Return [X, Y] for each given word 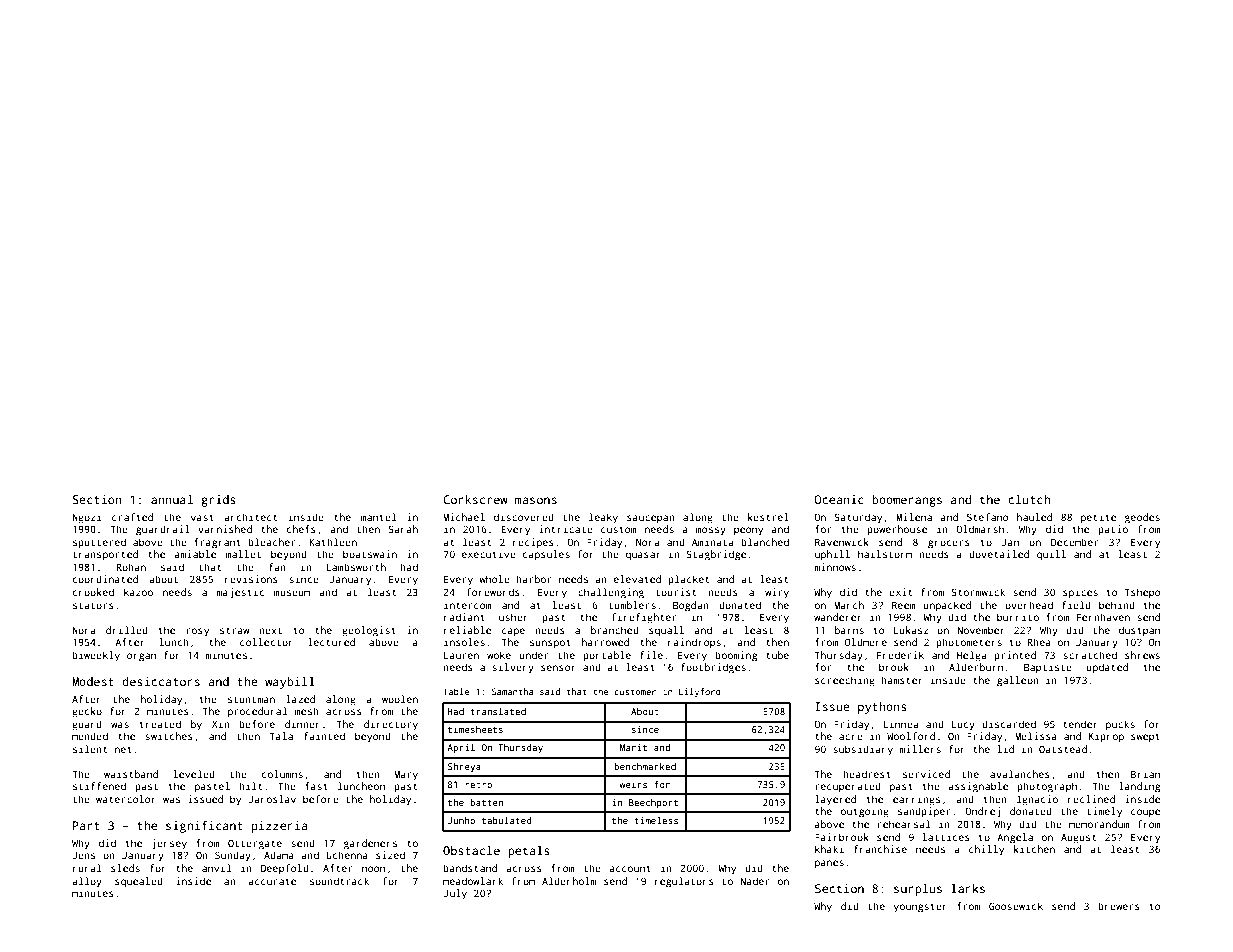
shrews [1142, 655]
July [455, 894]
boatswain [370, 554]
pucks [1120, 725]
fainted [324, 736]
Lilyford [700, 692]
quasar [643, 556]
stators [93, 605]
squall [666, 631]
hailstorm [885, 554]
